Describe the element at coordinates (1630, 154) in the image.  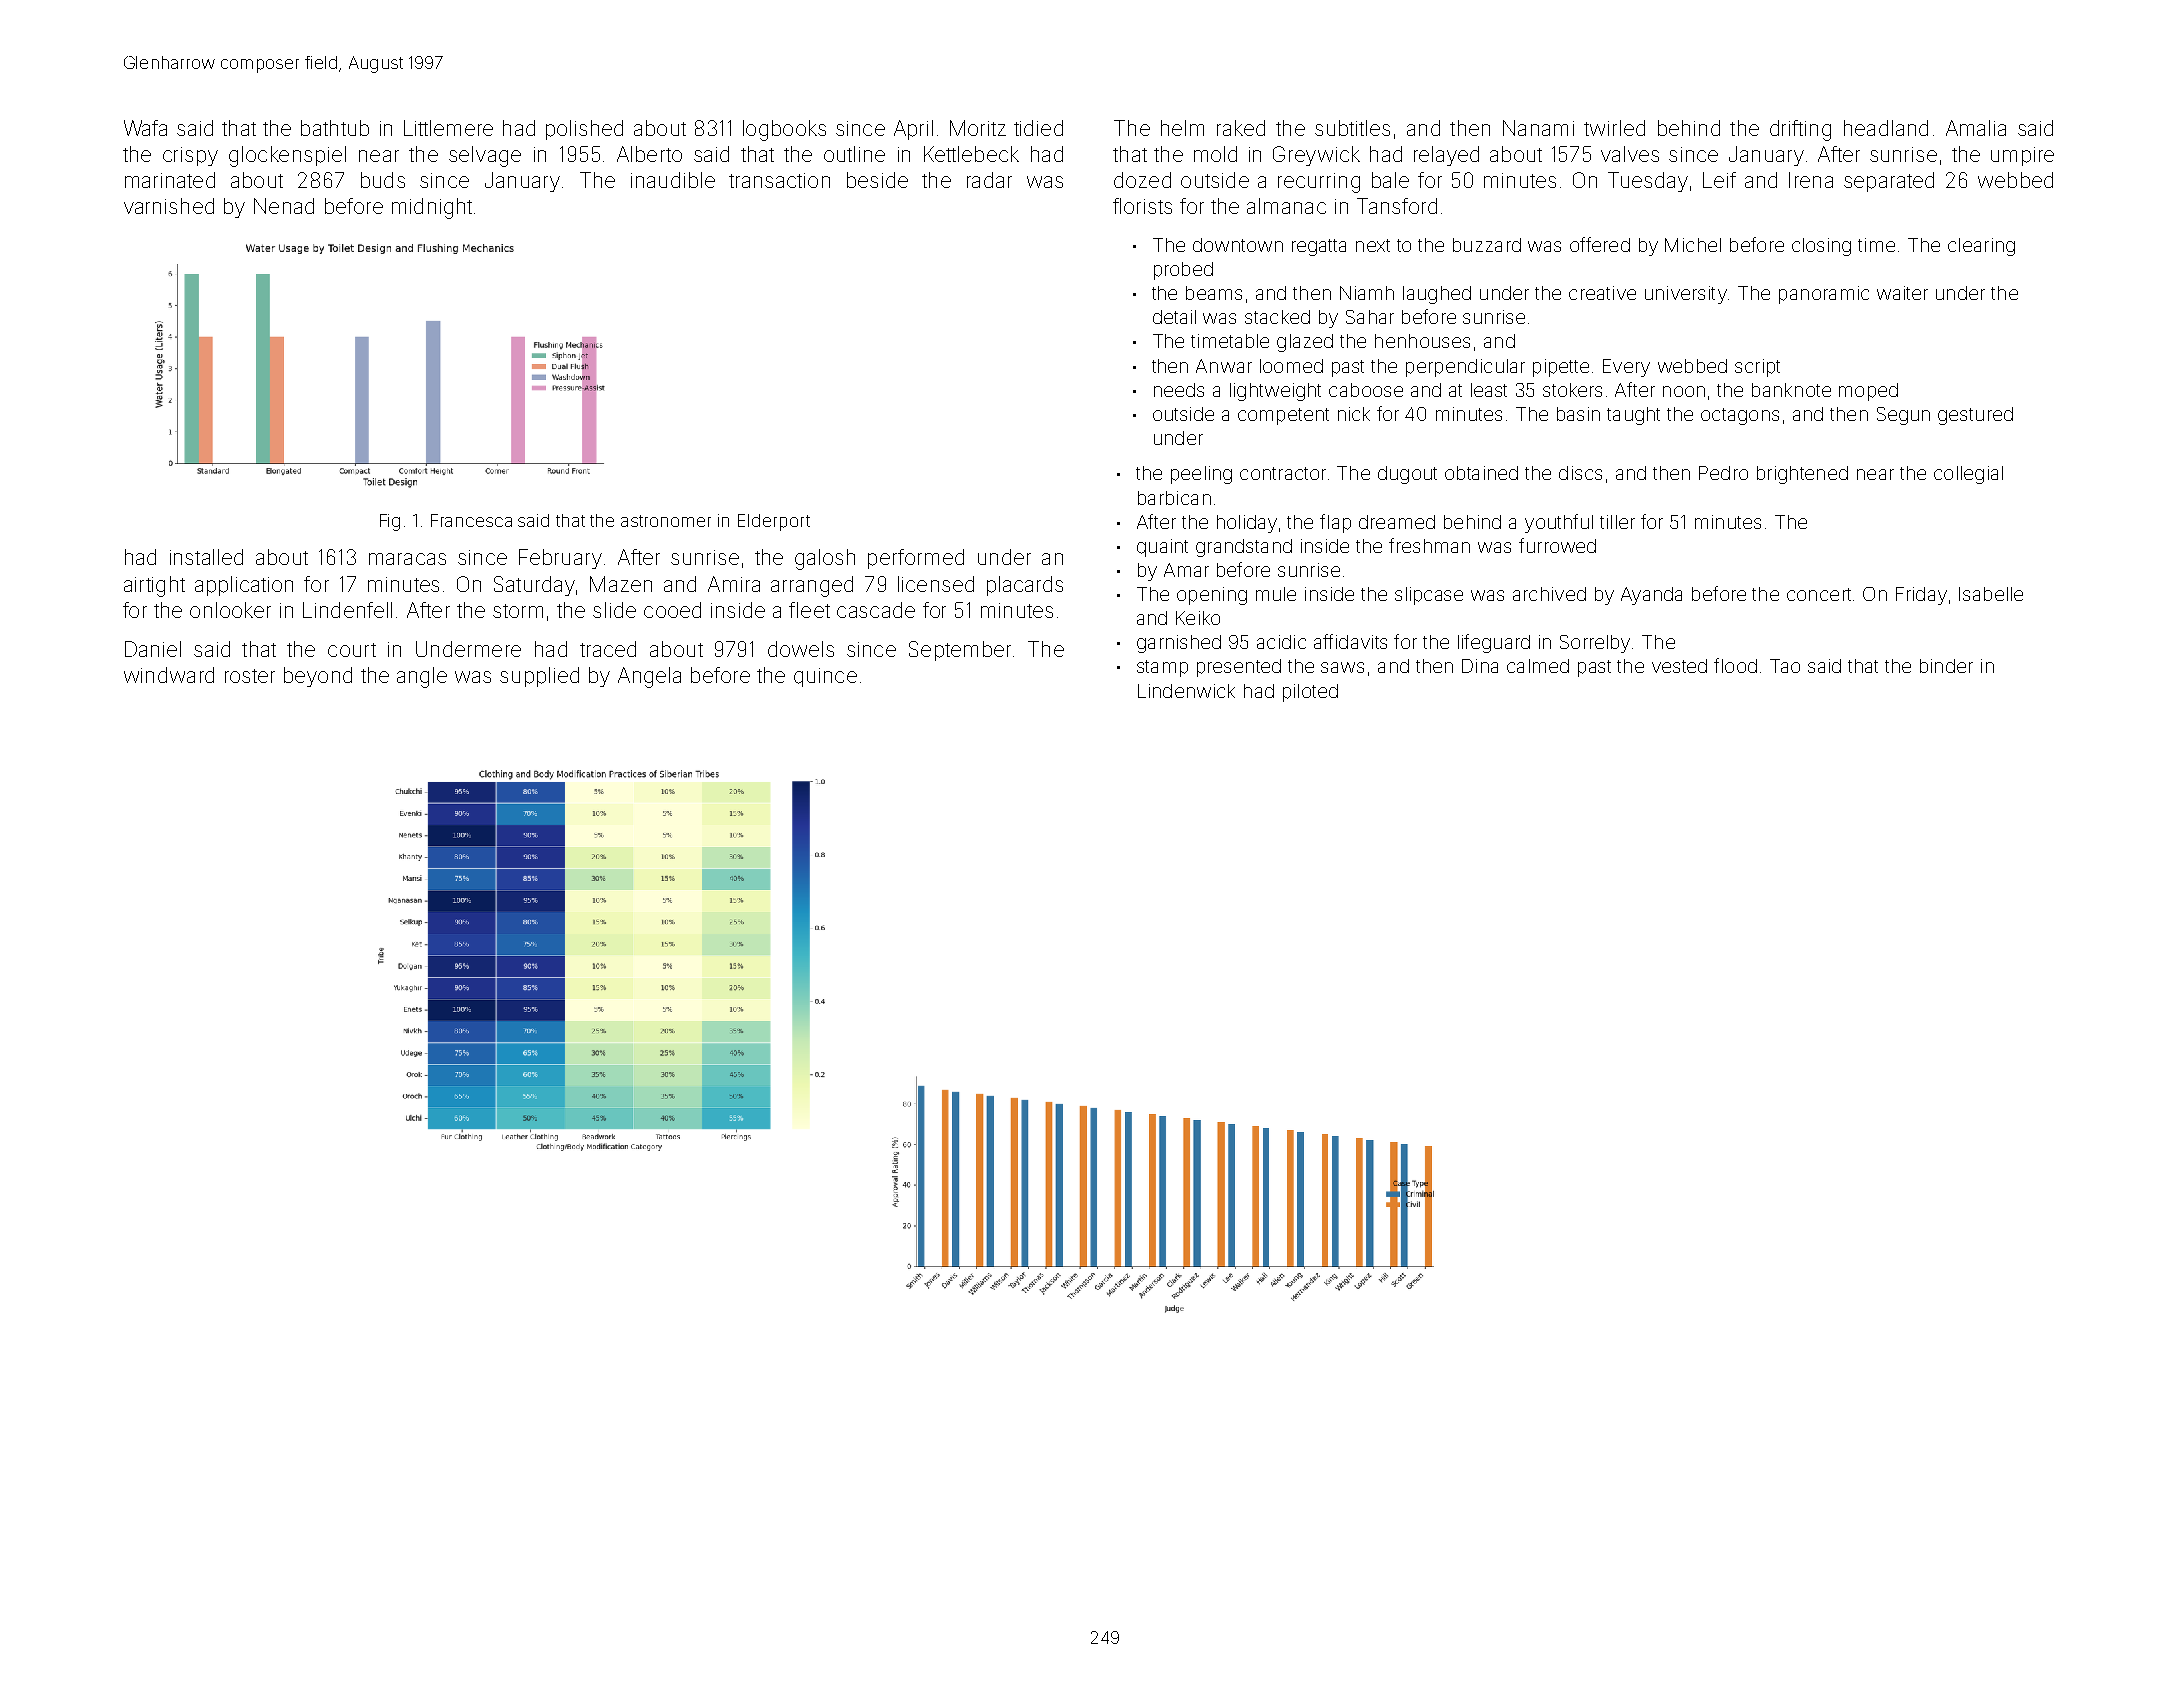
I see `valves` at that location.
